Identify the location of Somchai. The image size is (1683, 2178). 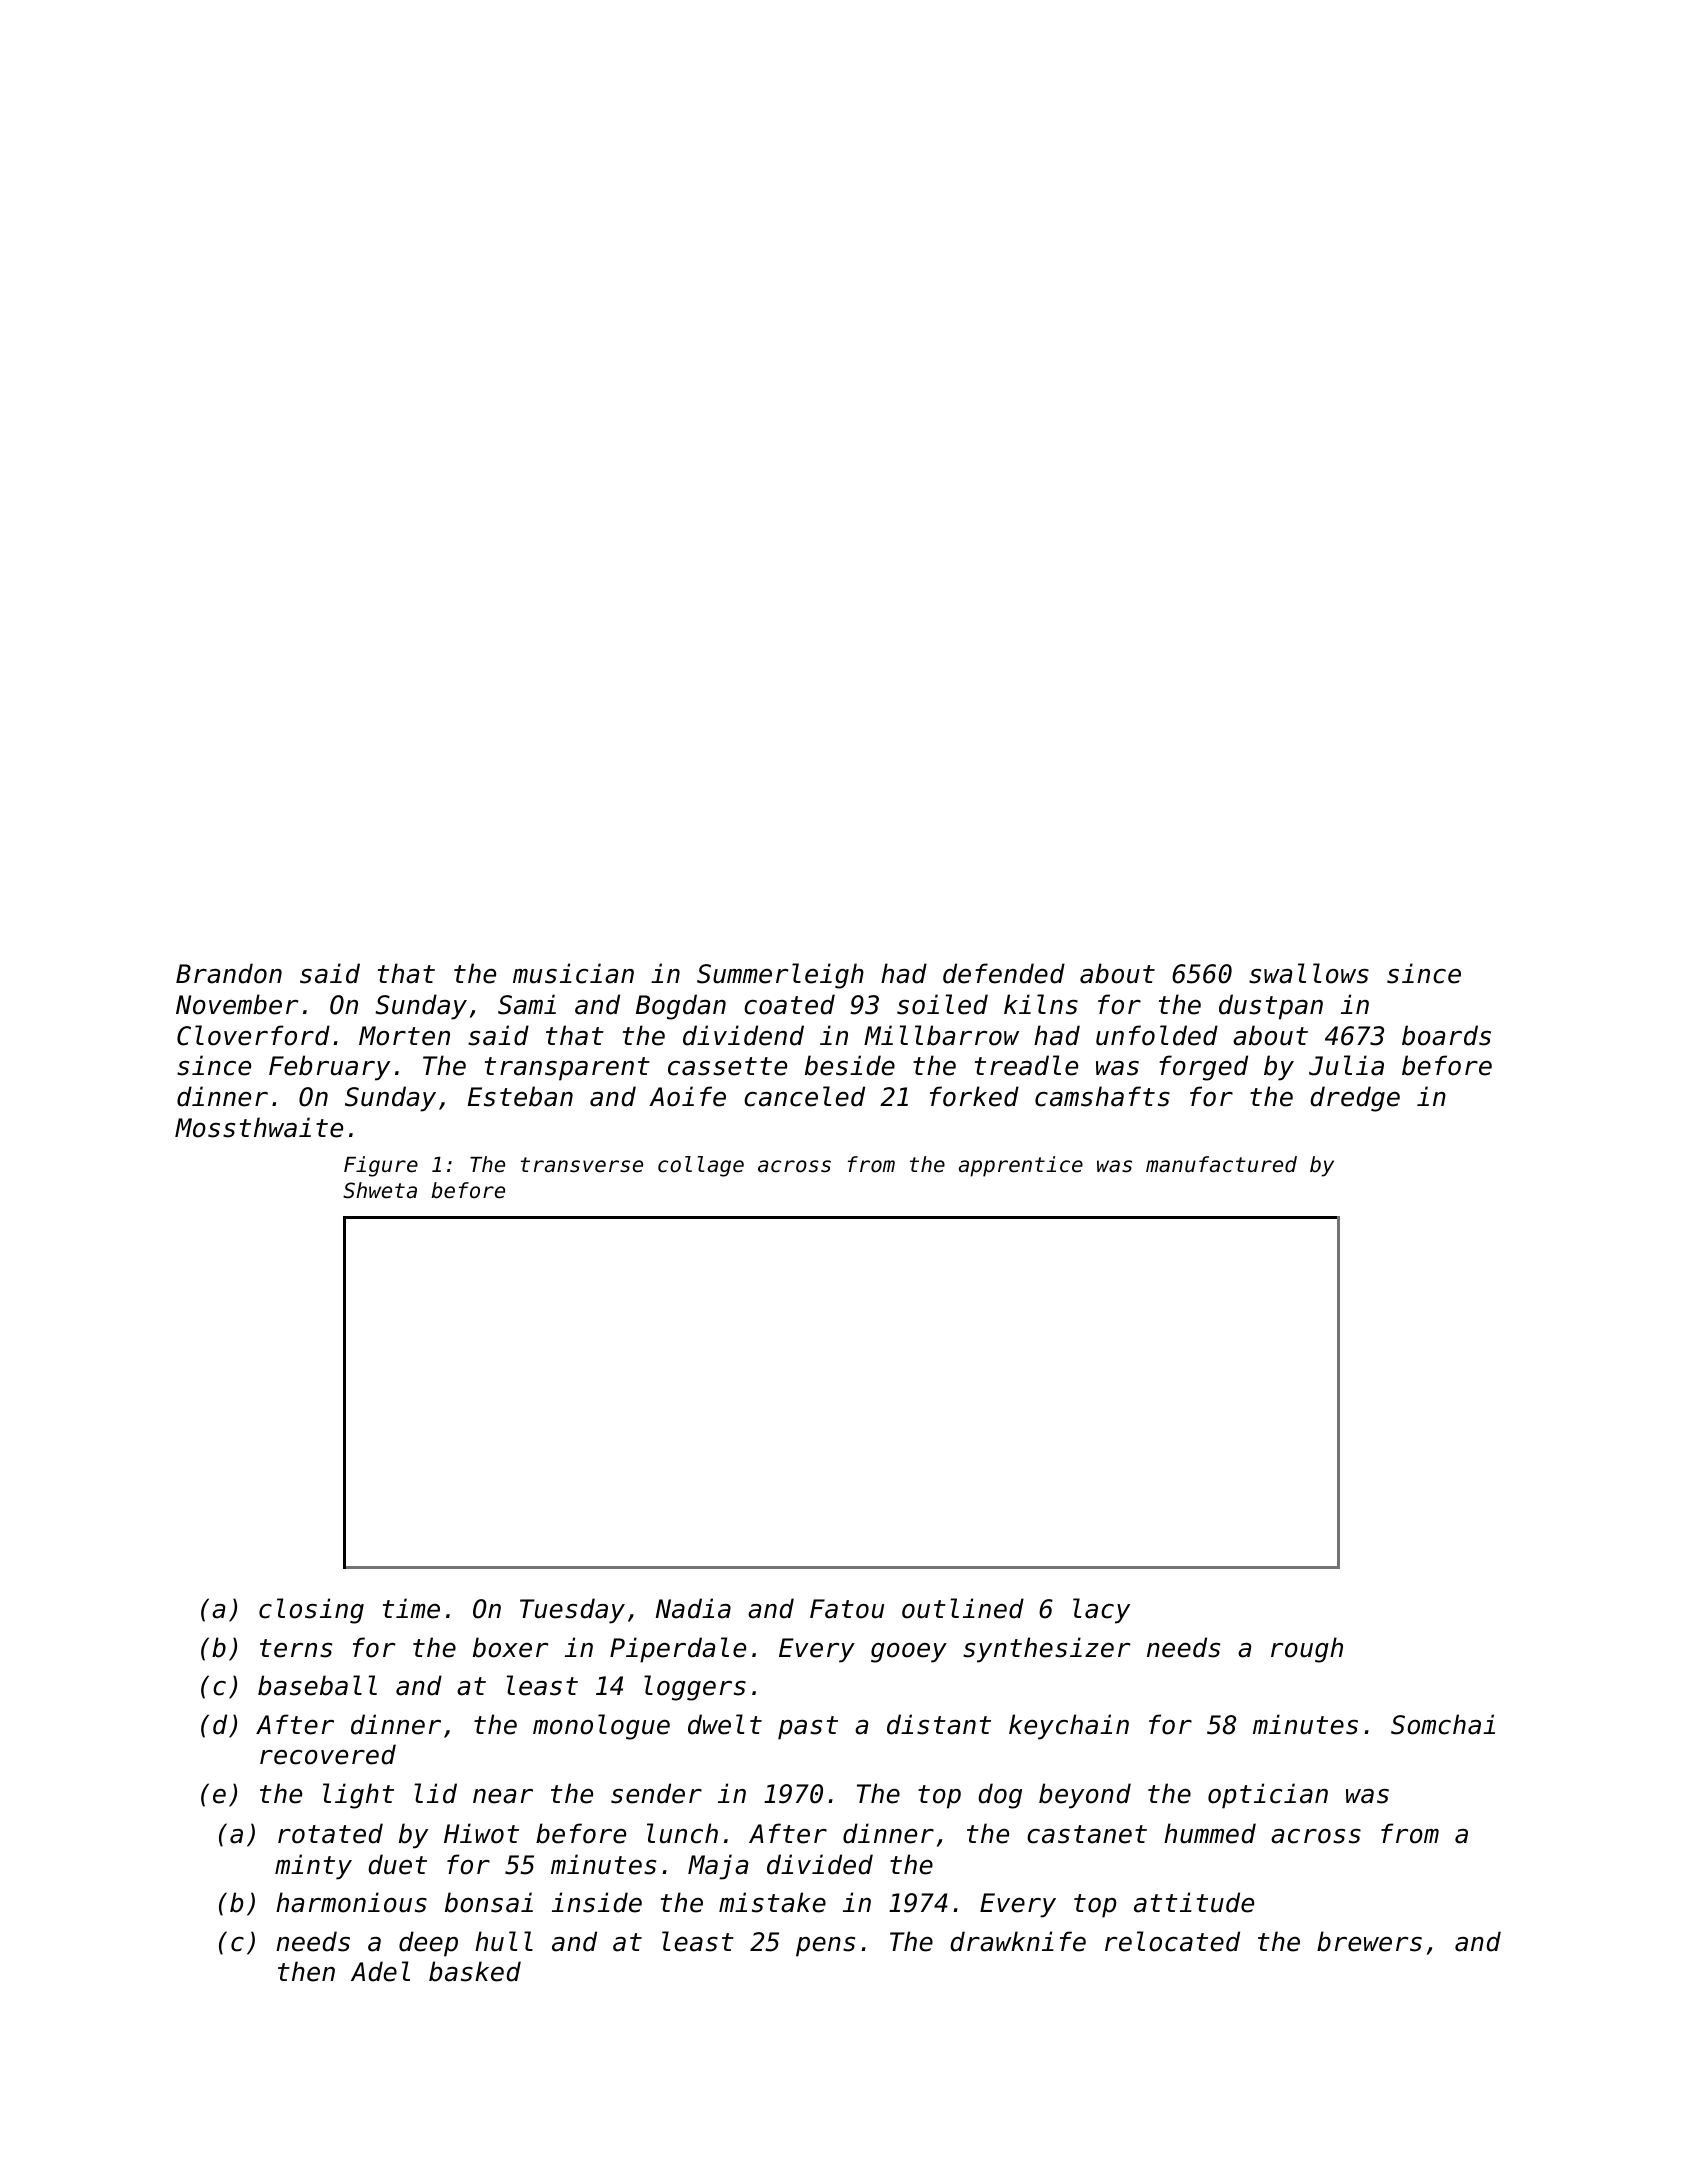
(1443, 1724).
